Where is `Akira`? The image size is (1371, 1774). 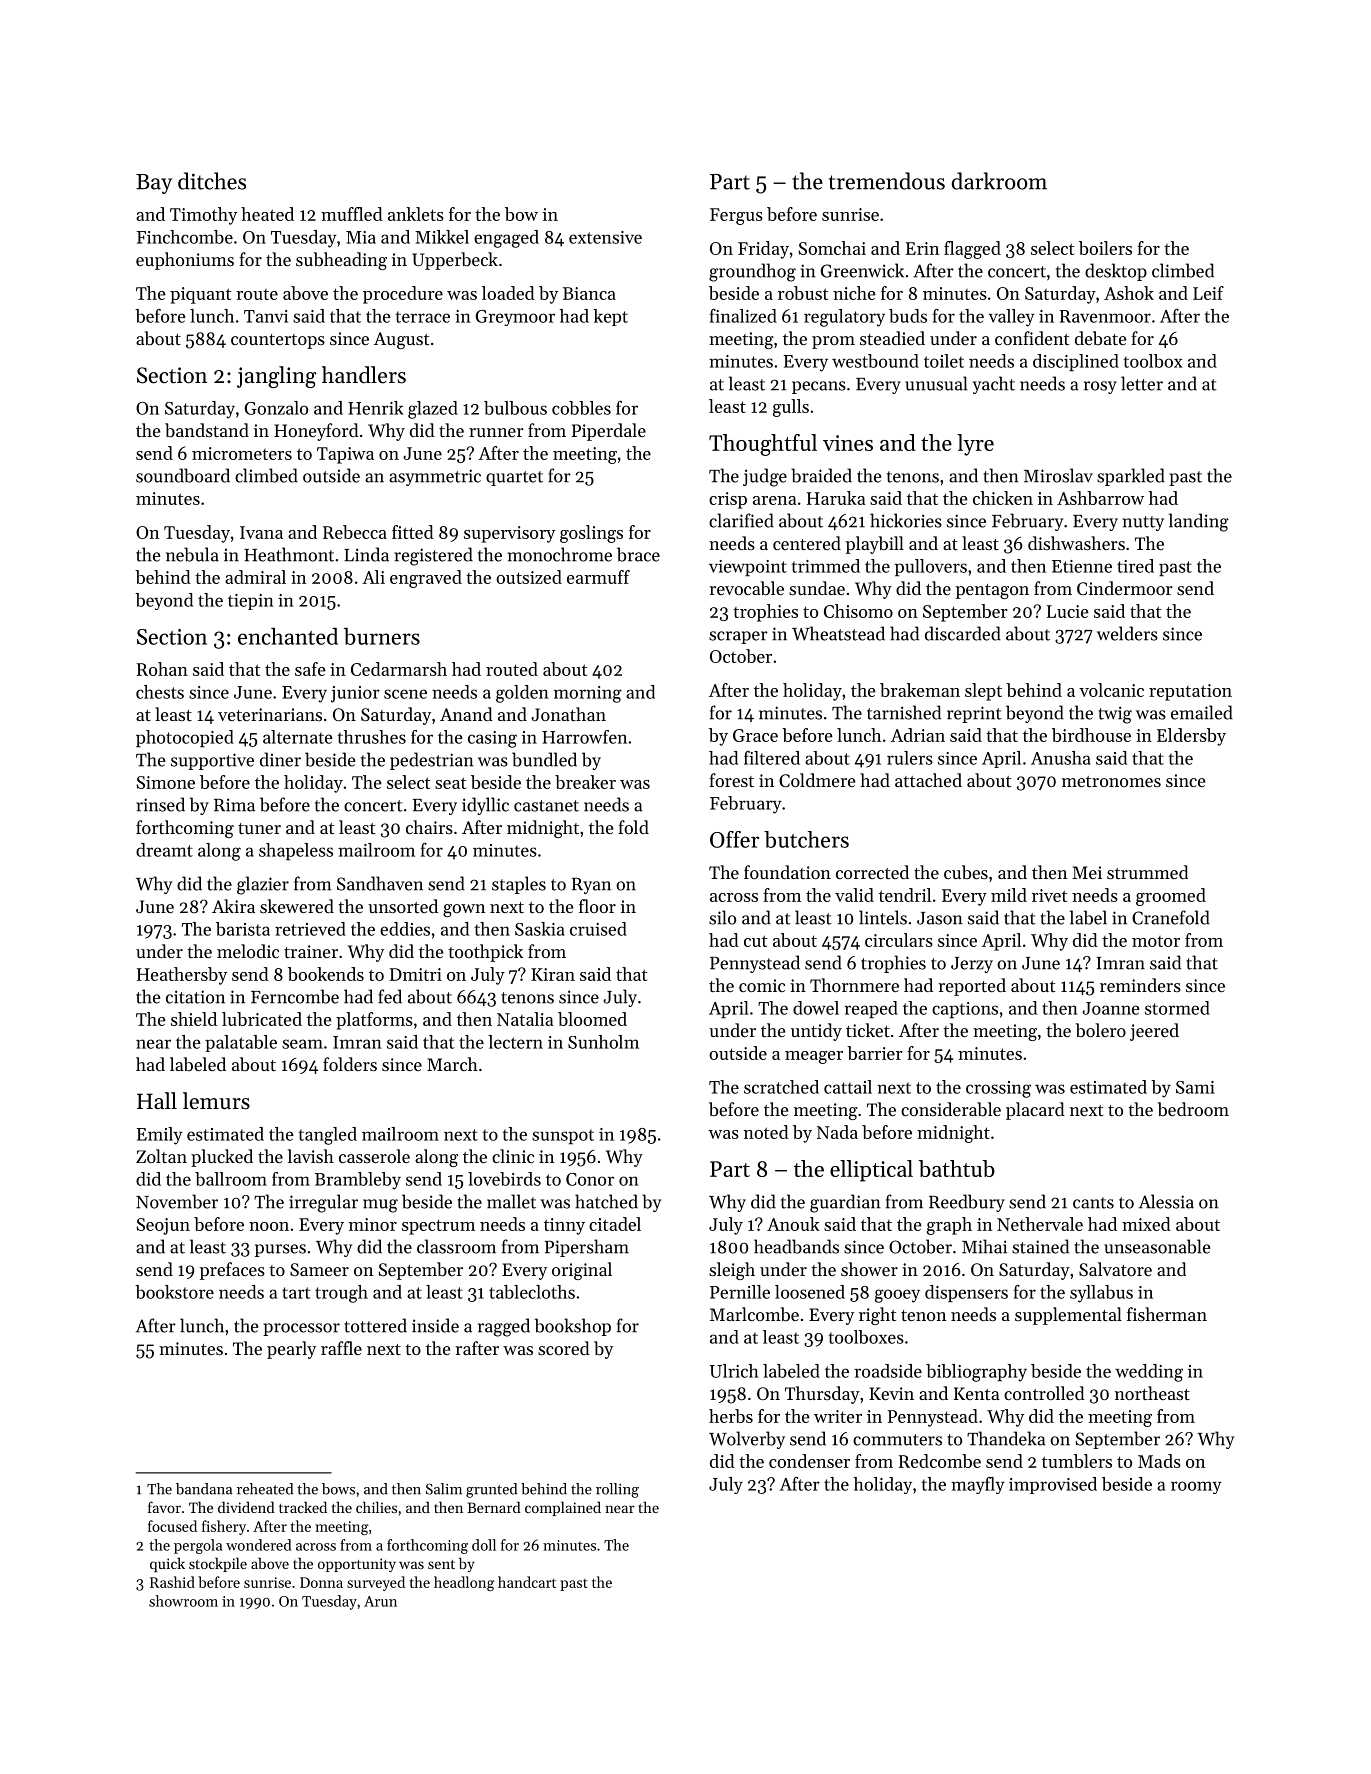 Akira is located at coordinates (233, 906).
